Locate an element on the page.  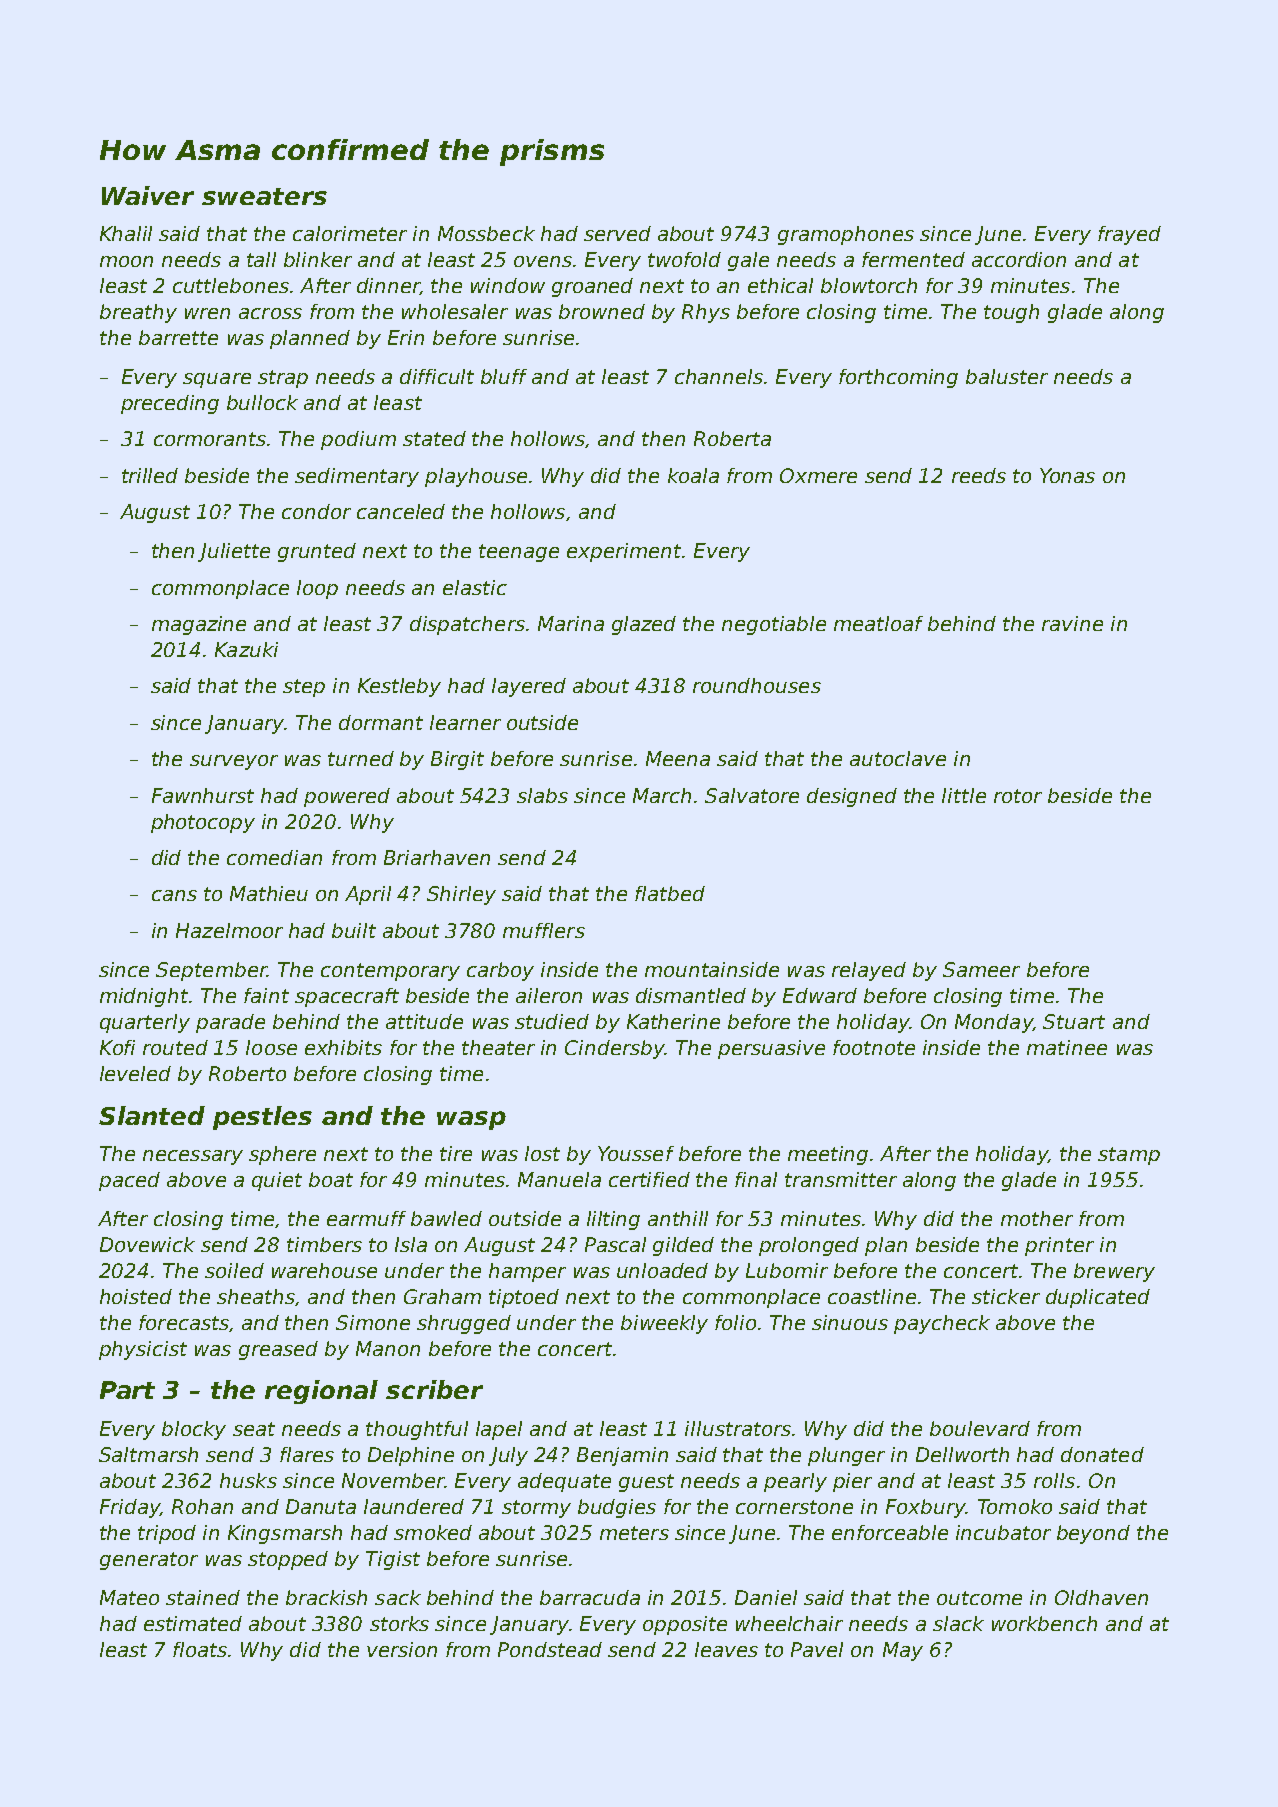
Mossbeck is located at coordinates (486, 233).
